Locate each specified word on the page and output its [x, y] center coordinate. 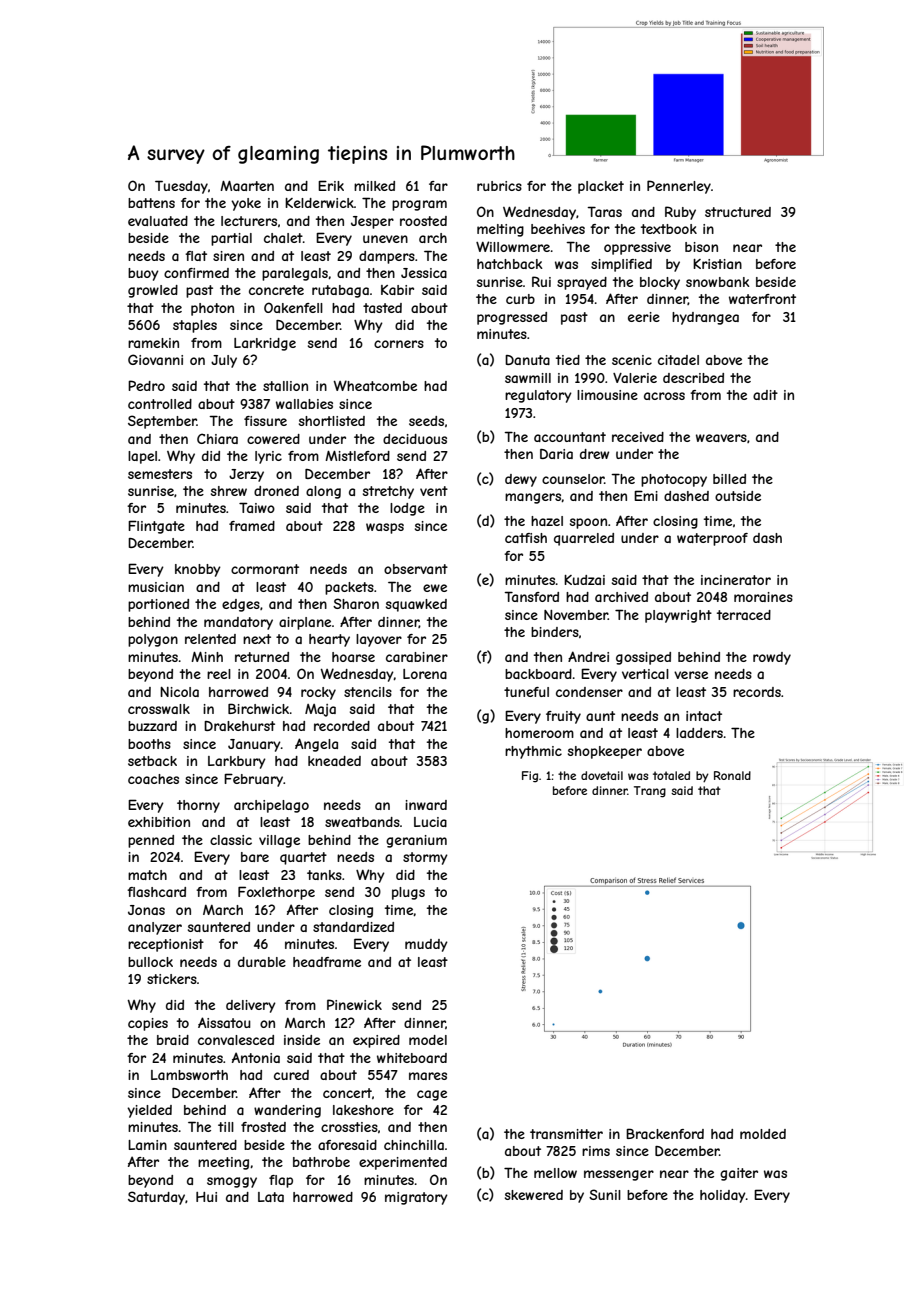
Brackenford [665, 1133]
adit [765, 395]
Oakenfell [293, 307]
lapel [142, 457]
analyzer [155, 928]
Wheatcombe [375, 385]
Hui [206, 1197]
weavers [721, 438]
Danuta [527, 360]
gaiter [739, 1174]
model [428, 1040]
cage [432, 1095]
